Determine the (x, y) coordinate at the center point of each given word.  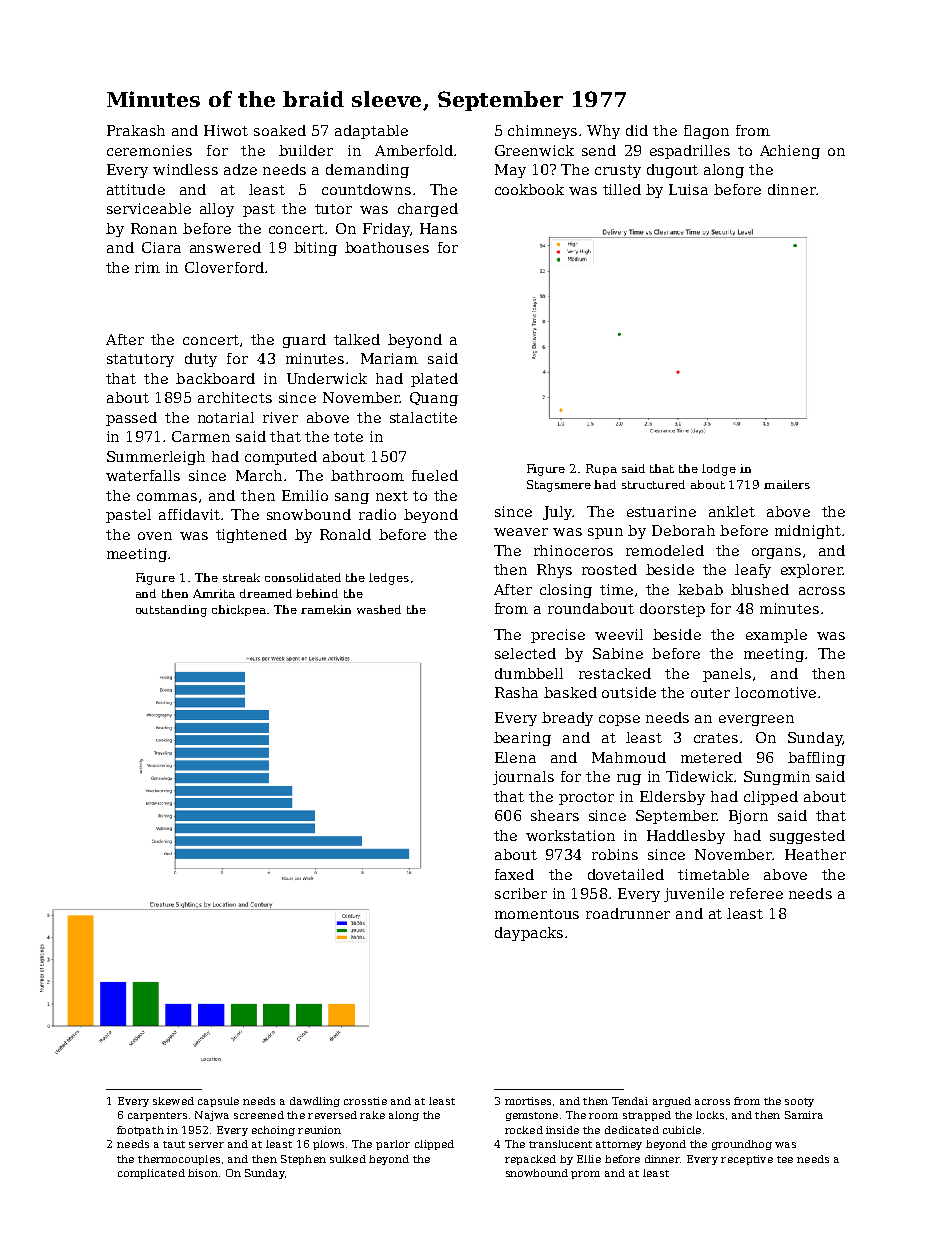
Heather (815, 854)
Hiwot (226, 130)
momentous (537, 914)
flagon (706, 132)
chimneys (542, 132)
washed (379, 609)
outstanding (171, 611)
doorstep (672, 610)
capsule (218, 1102)
